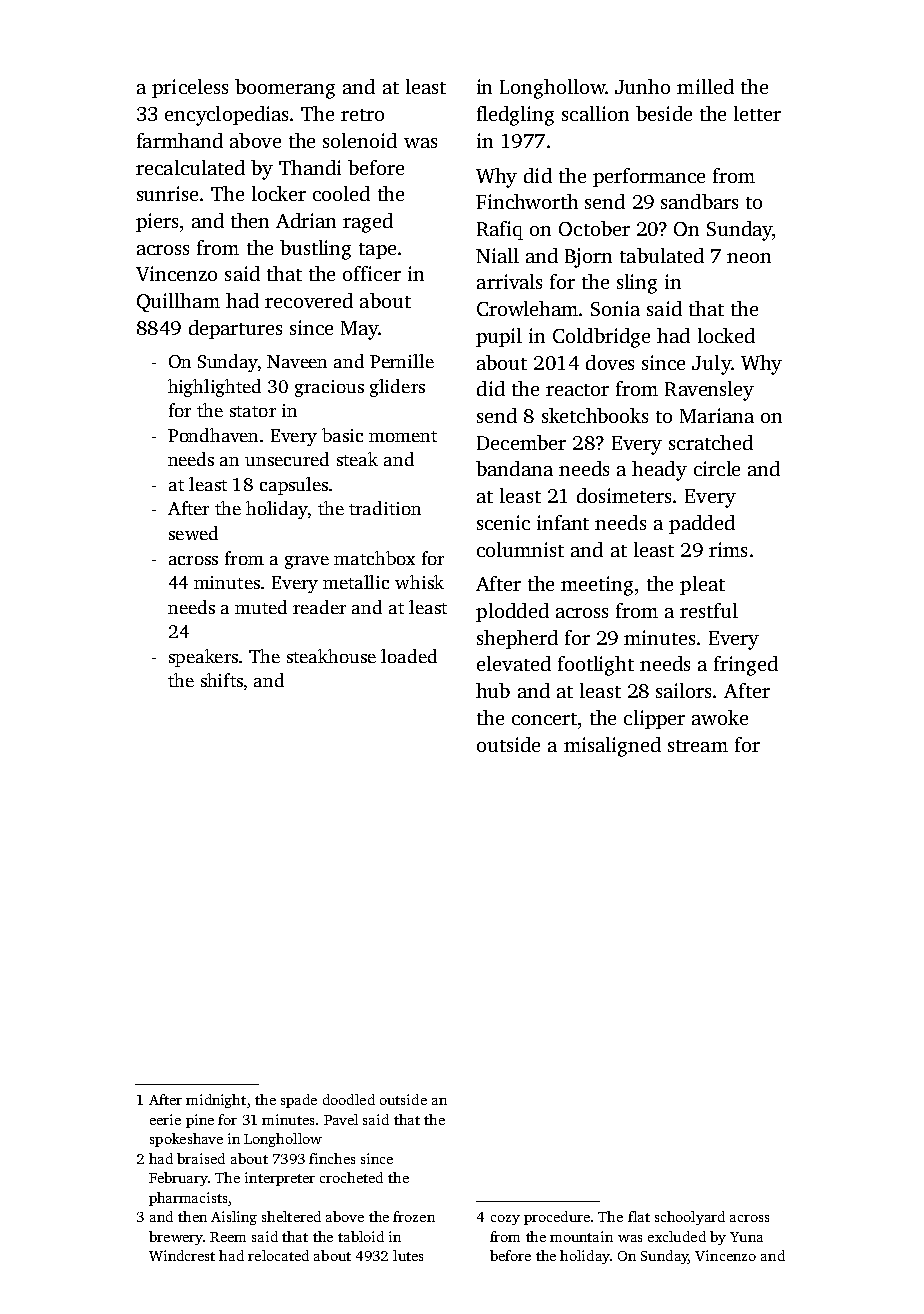 Image resolution: width=924 pixels, height=1314 pixels. I want to click on Mariana, so click(717, 415).
